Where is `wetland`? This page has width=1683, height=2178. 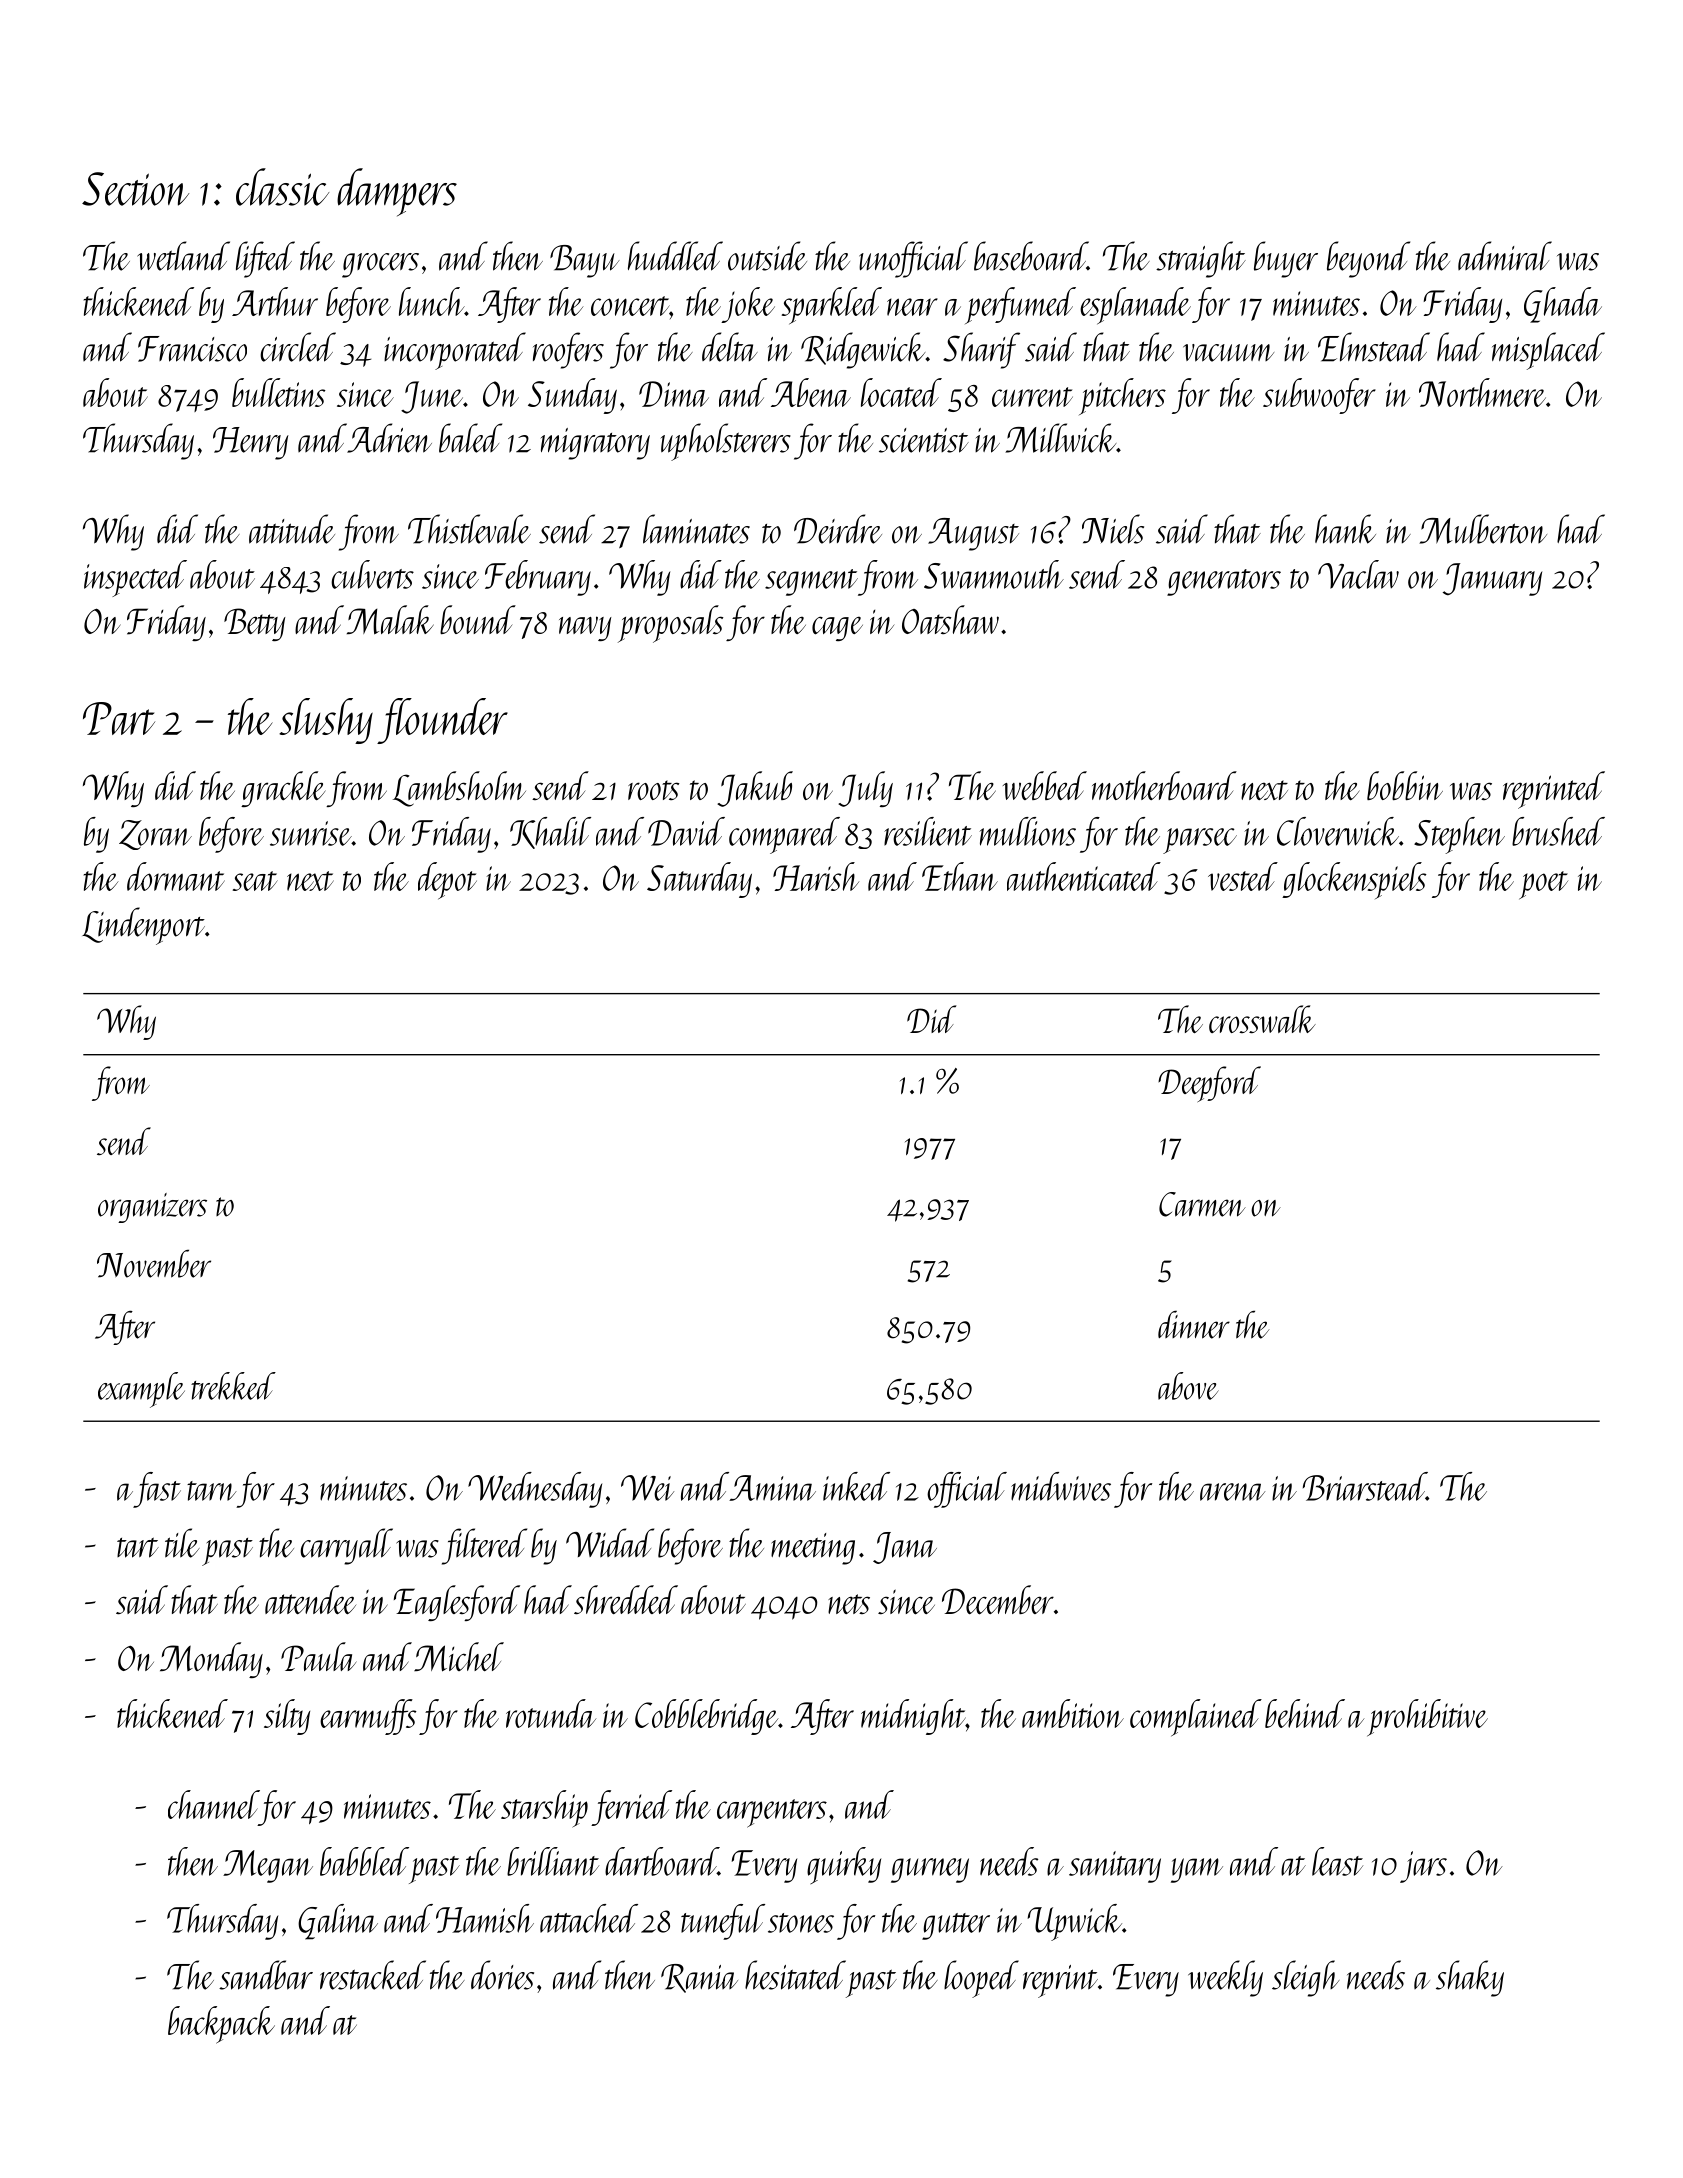
wetland is located at coordinates (183, 256).
